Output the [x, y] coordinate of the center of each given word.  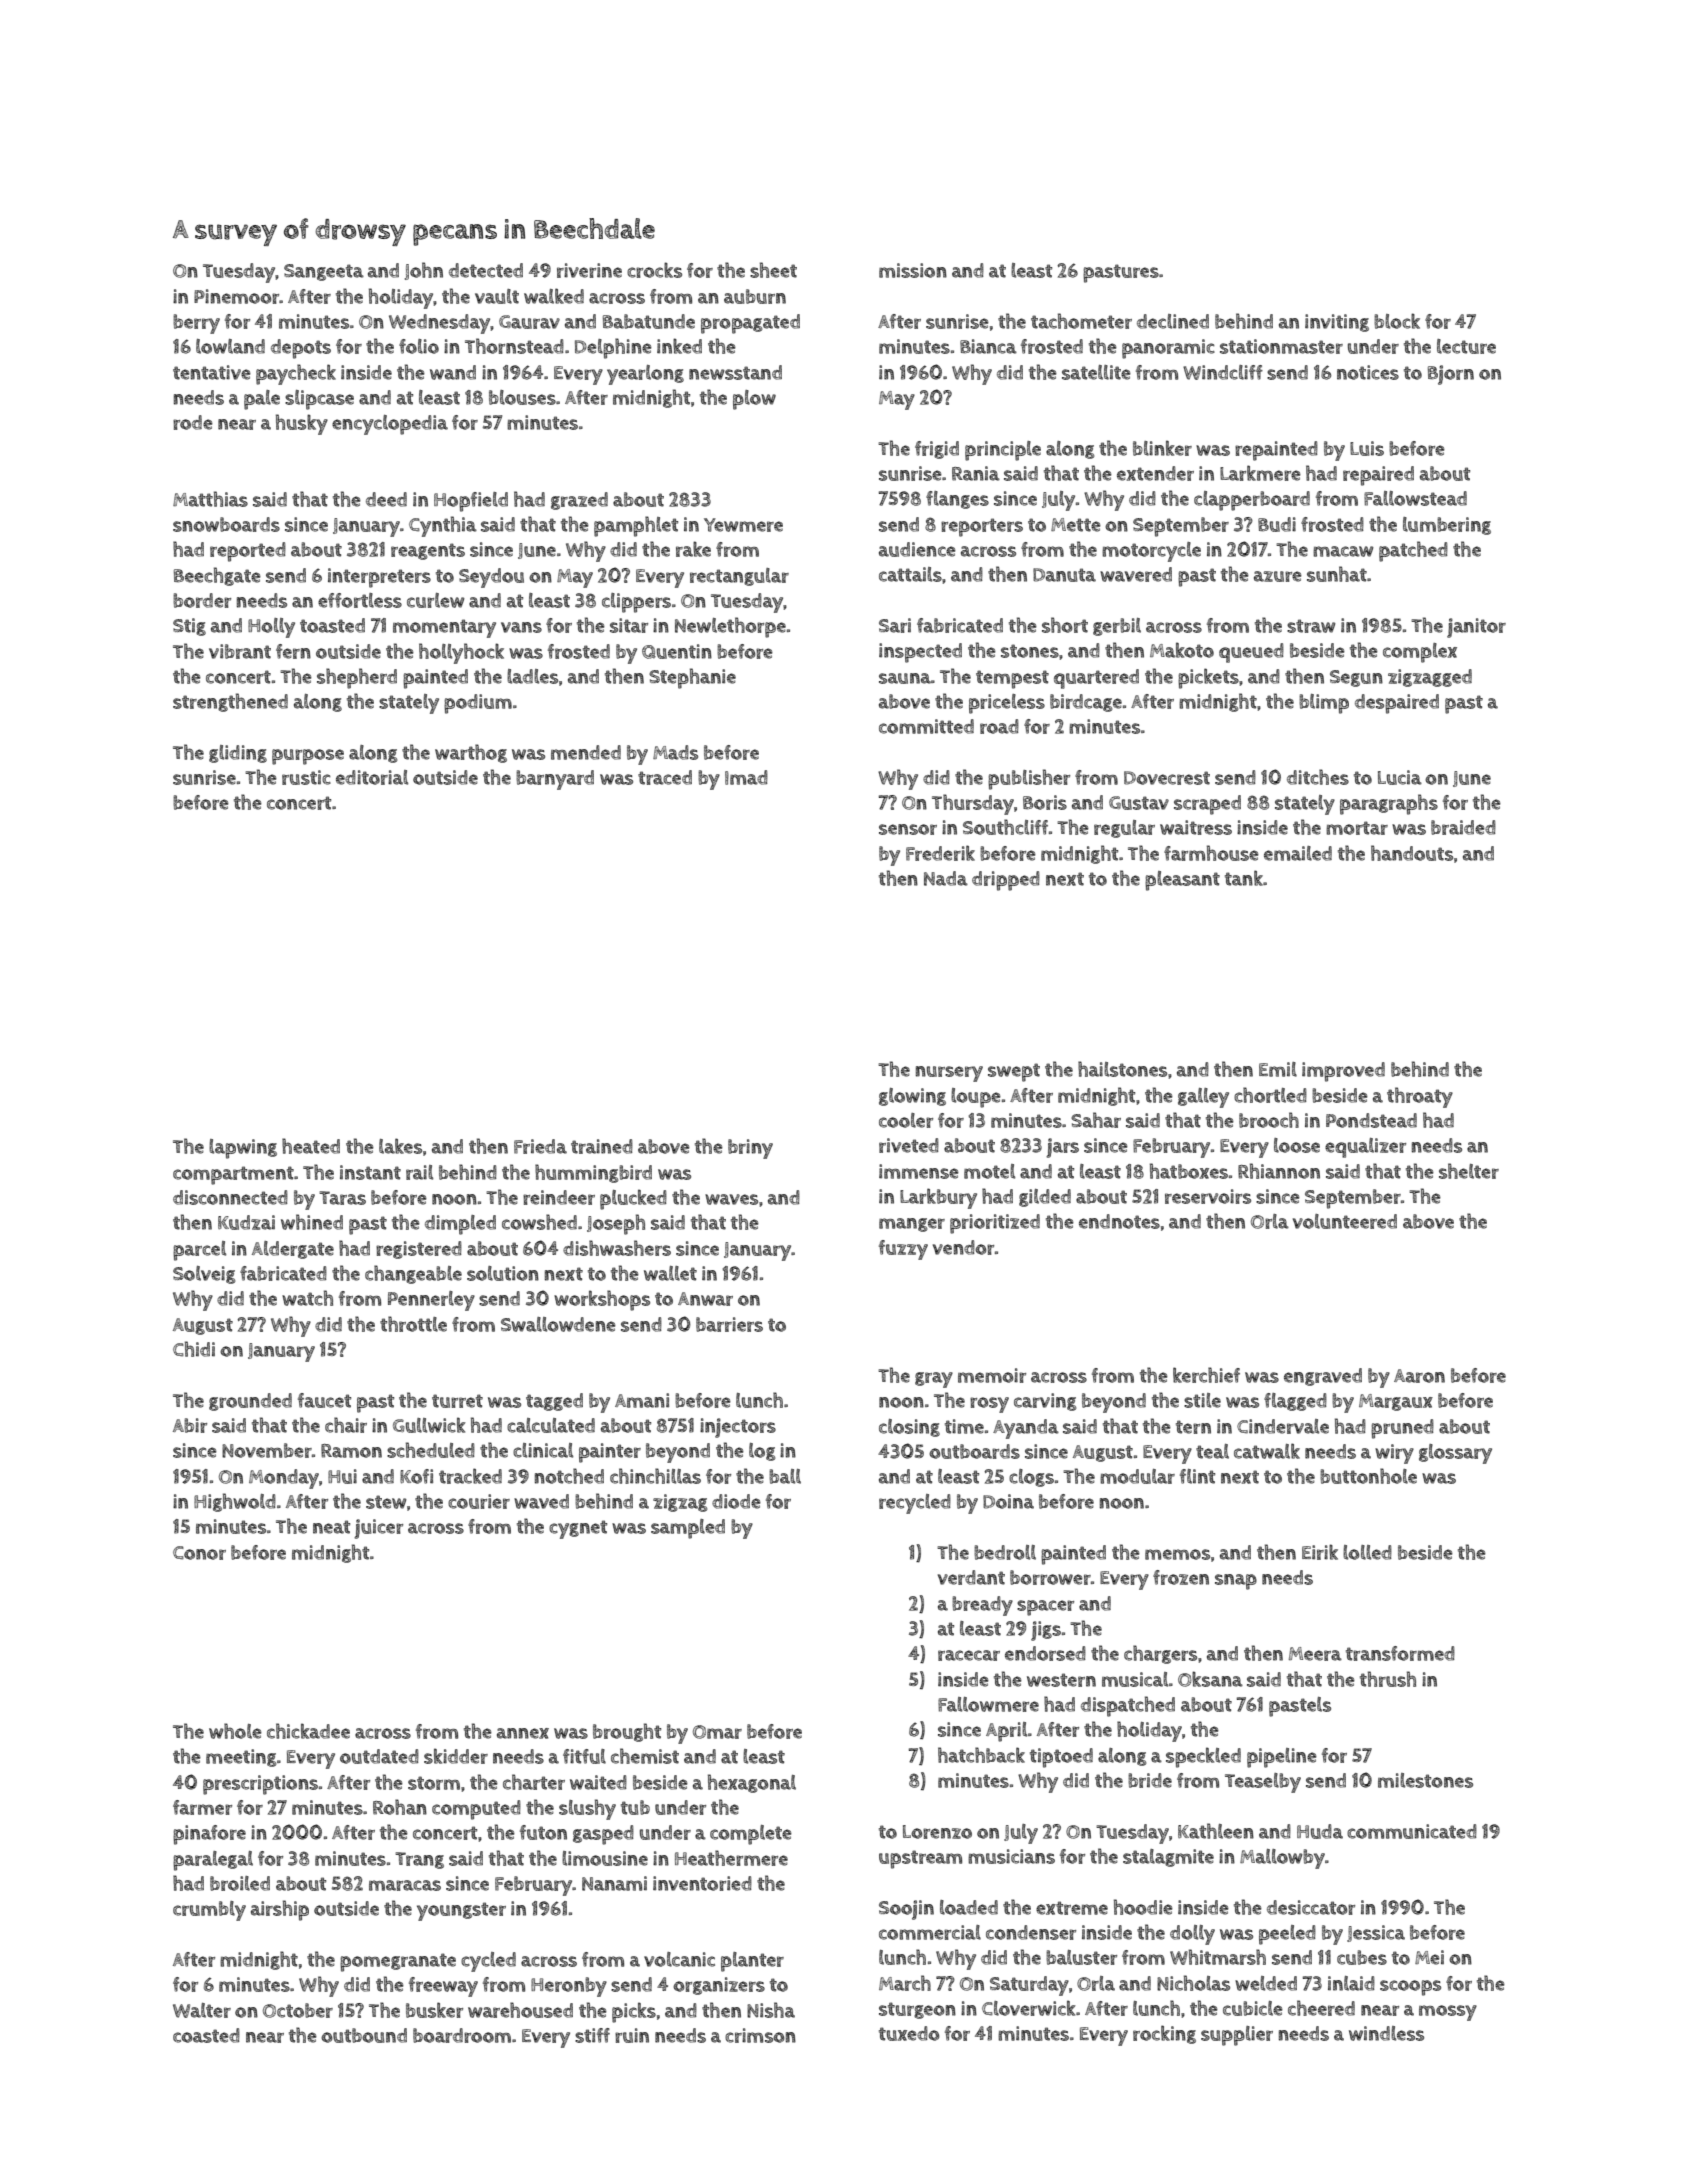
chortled [1270, 1095]
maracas [405, 1885]
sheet [773, 270]
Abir [190, 1425]
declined [1173, 321]
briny [750, 1149]
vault [497, 296]
